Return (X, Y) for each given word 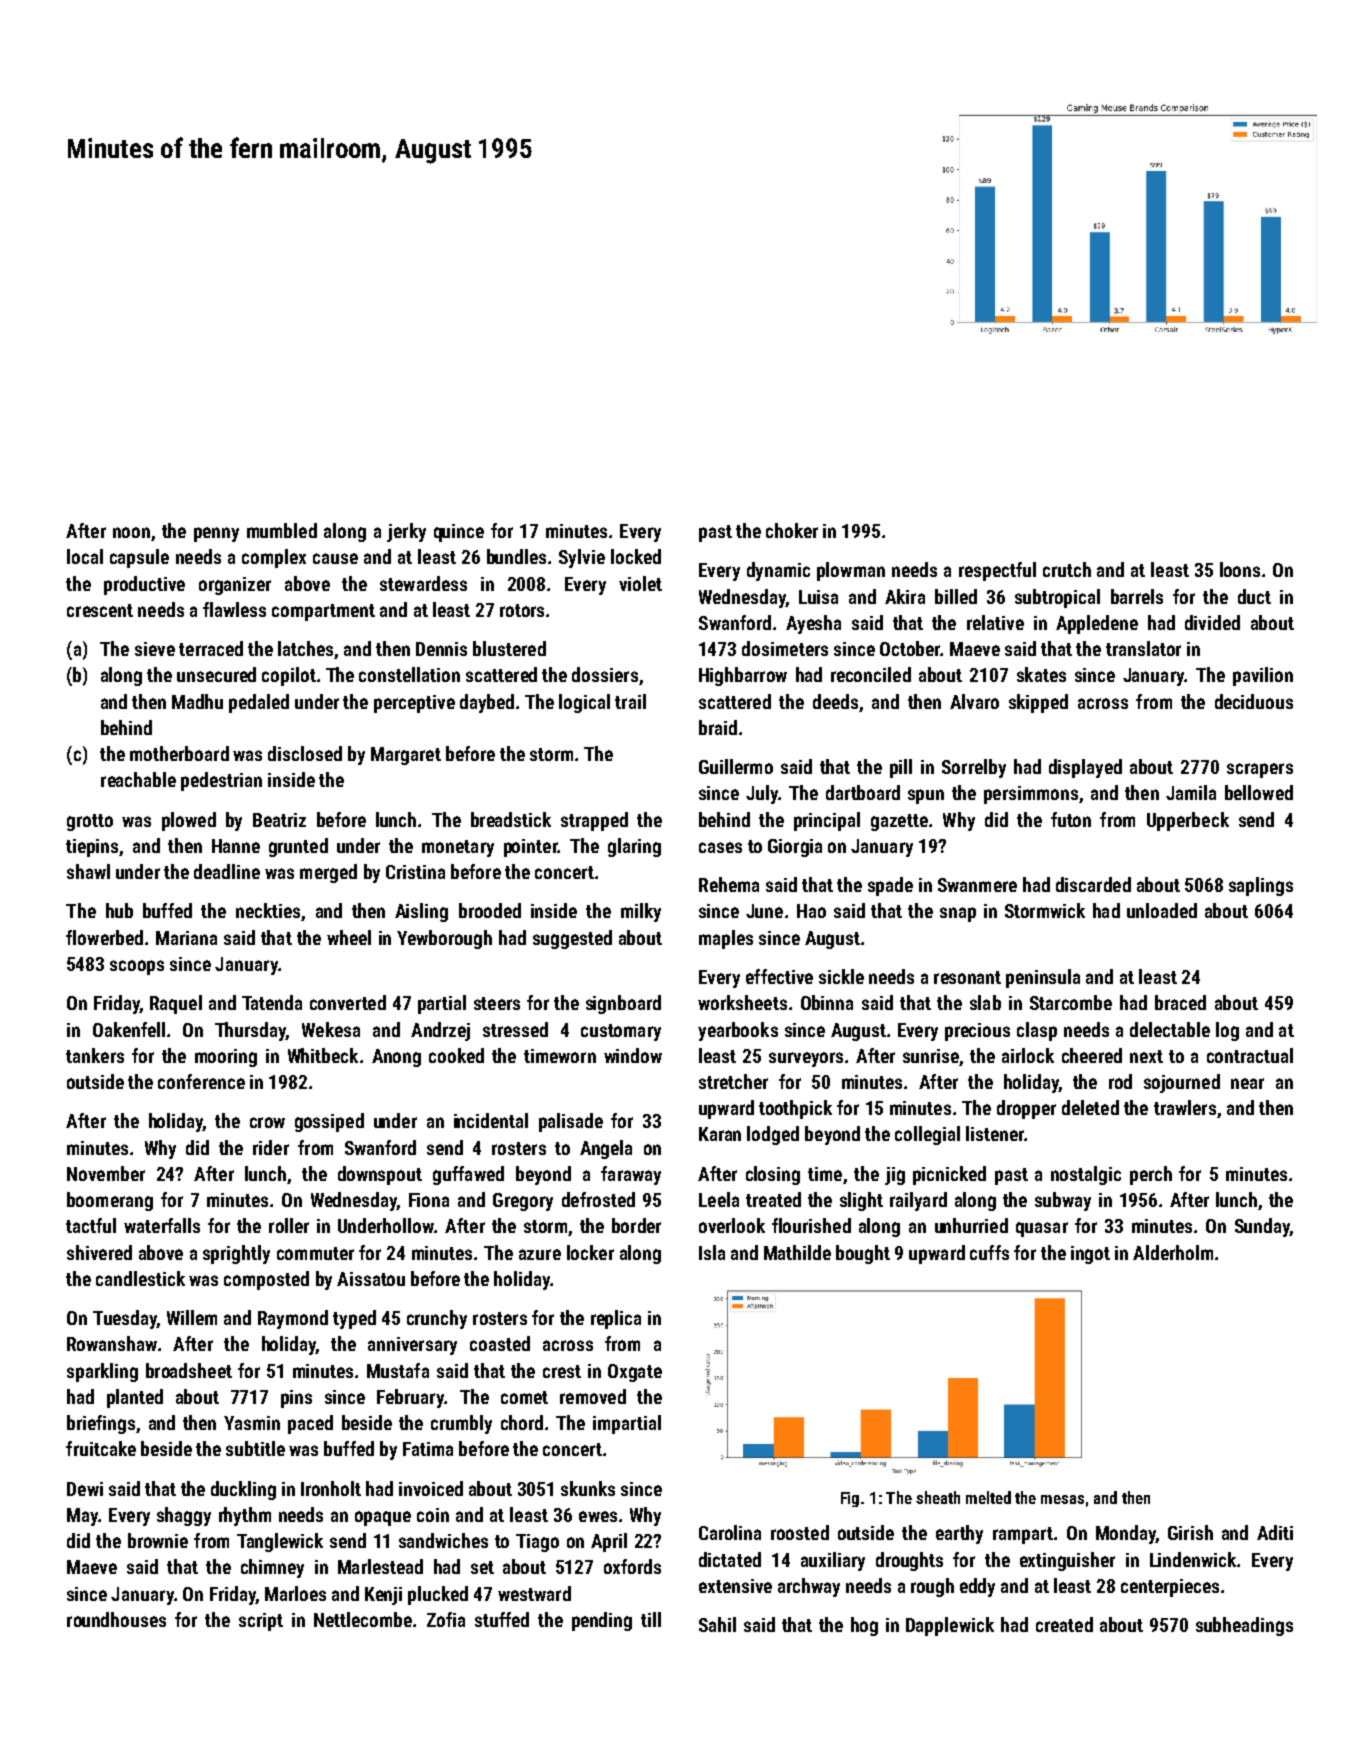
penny (216, 534)
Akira (905, 596)
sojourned (1182, 1083)
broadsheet (189, 1370)
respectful (997, 571)
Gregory (523, 1202)
